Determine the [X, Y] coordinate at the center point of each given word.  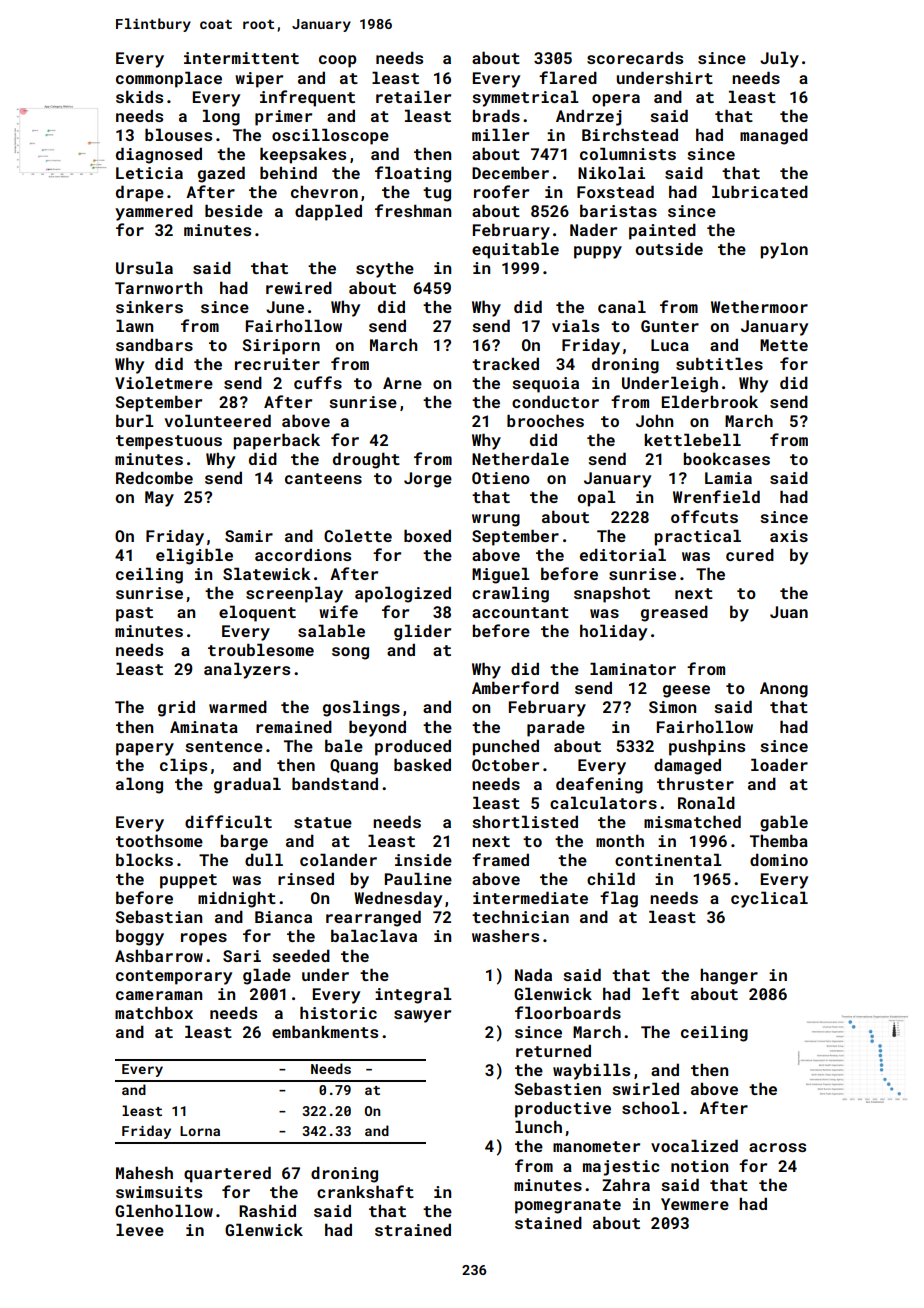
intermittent [241, 58]
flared [568, 77]
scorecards [635, 57]
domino [779, 859]
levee [140, 1229]
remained [294, 726]
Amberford [515, 687]
